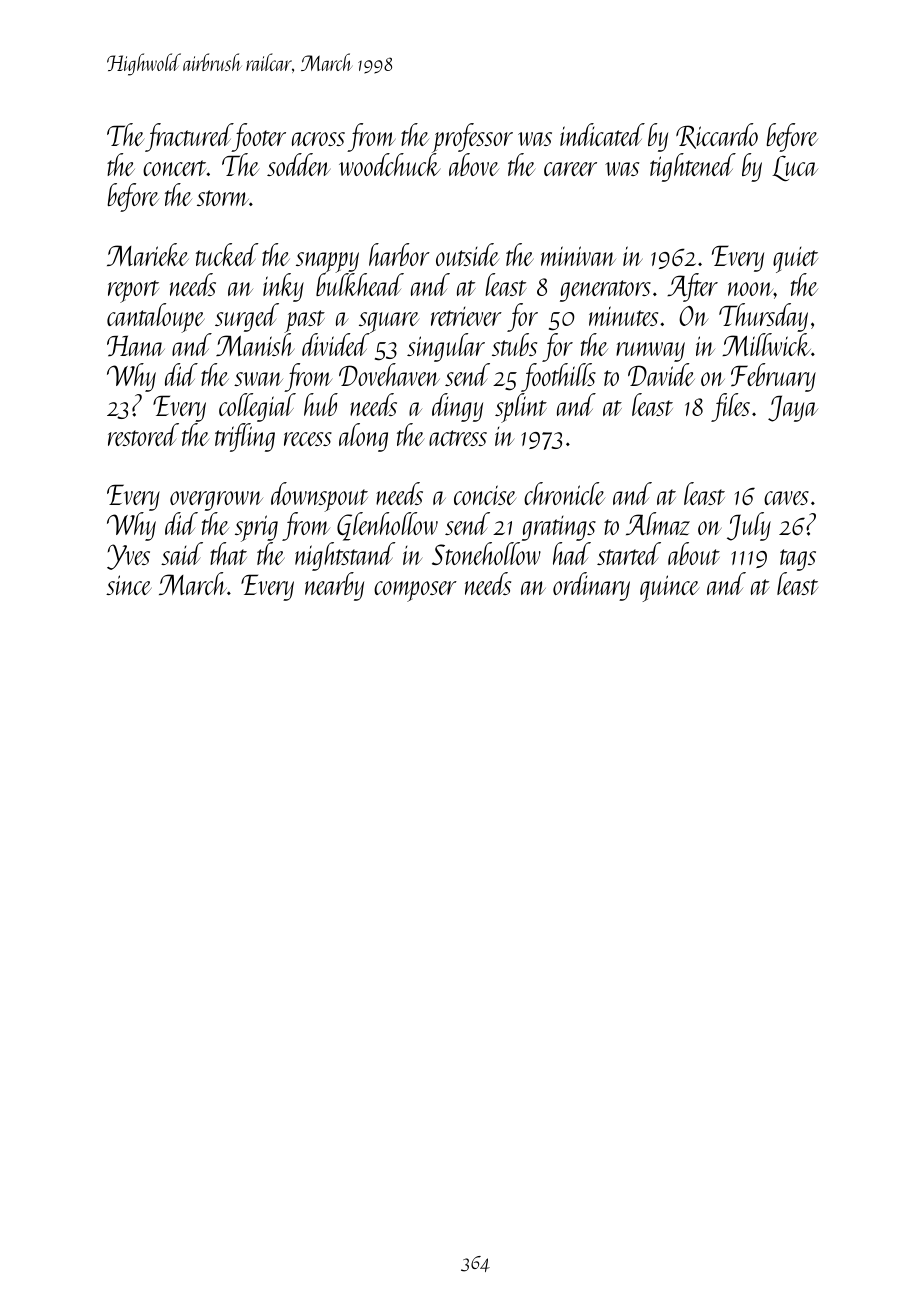 The height and width of the document is (1311, 924). Describe the element at coordinates (472, 138) in the document. I see `professor` at that location.
